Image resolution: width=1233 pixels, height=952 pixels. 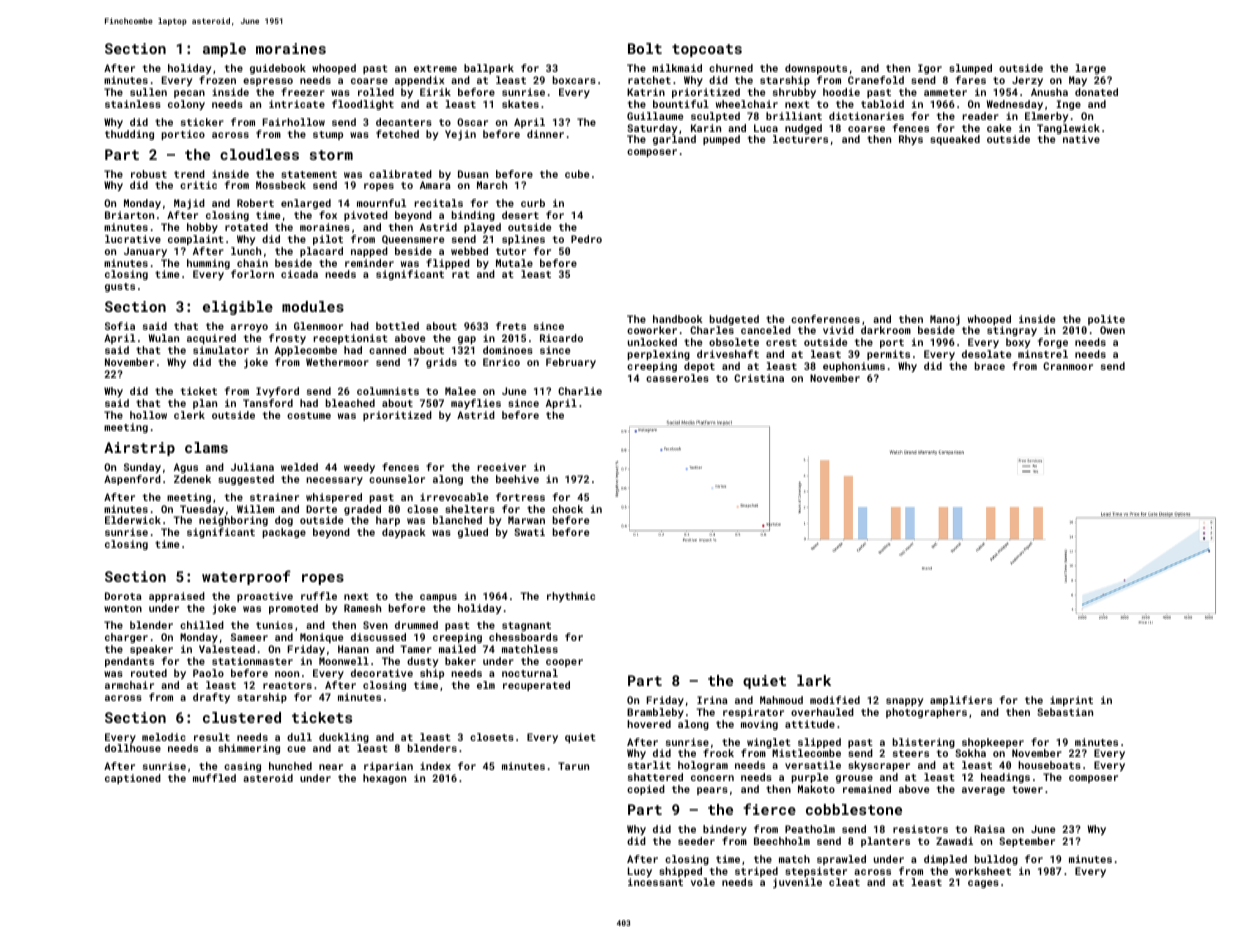 I want to click on columnists, so click(x=388, y=391).
